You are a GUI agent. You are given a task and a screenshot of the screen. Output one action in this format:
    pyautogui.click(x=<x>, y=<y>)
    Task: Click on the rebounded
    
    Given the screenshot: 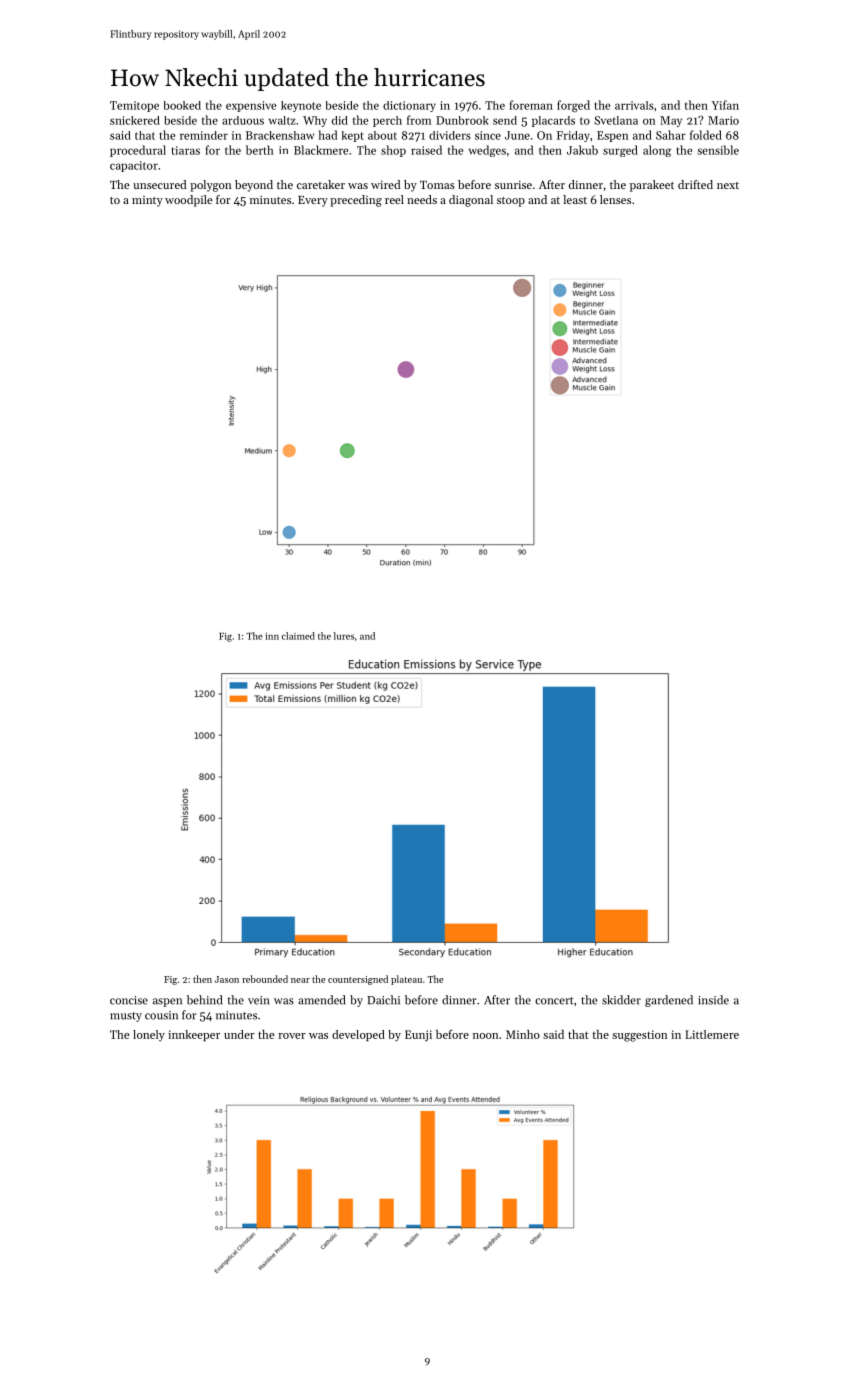 What is the action you would take?
    pyautogui.click(x=265, y=979)
